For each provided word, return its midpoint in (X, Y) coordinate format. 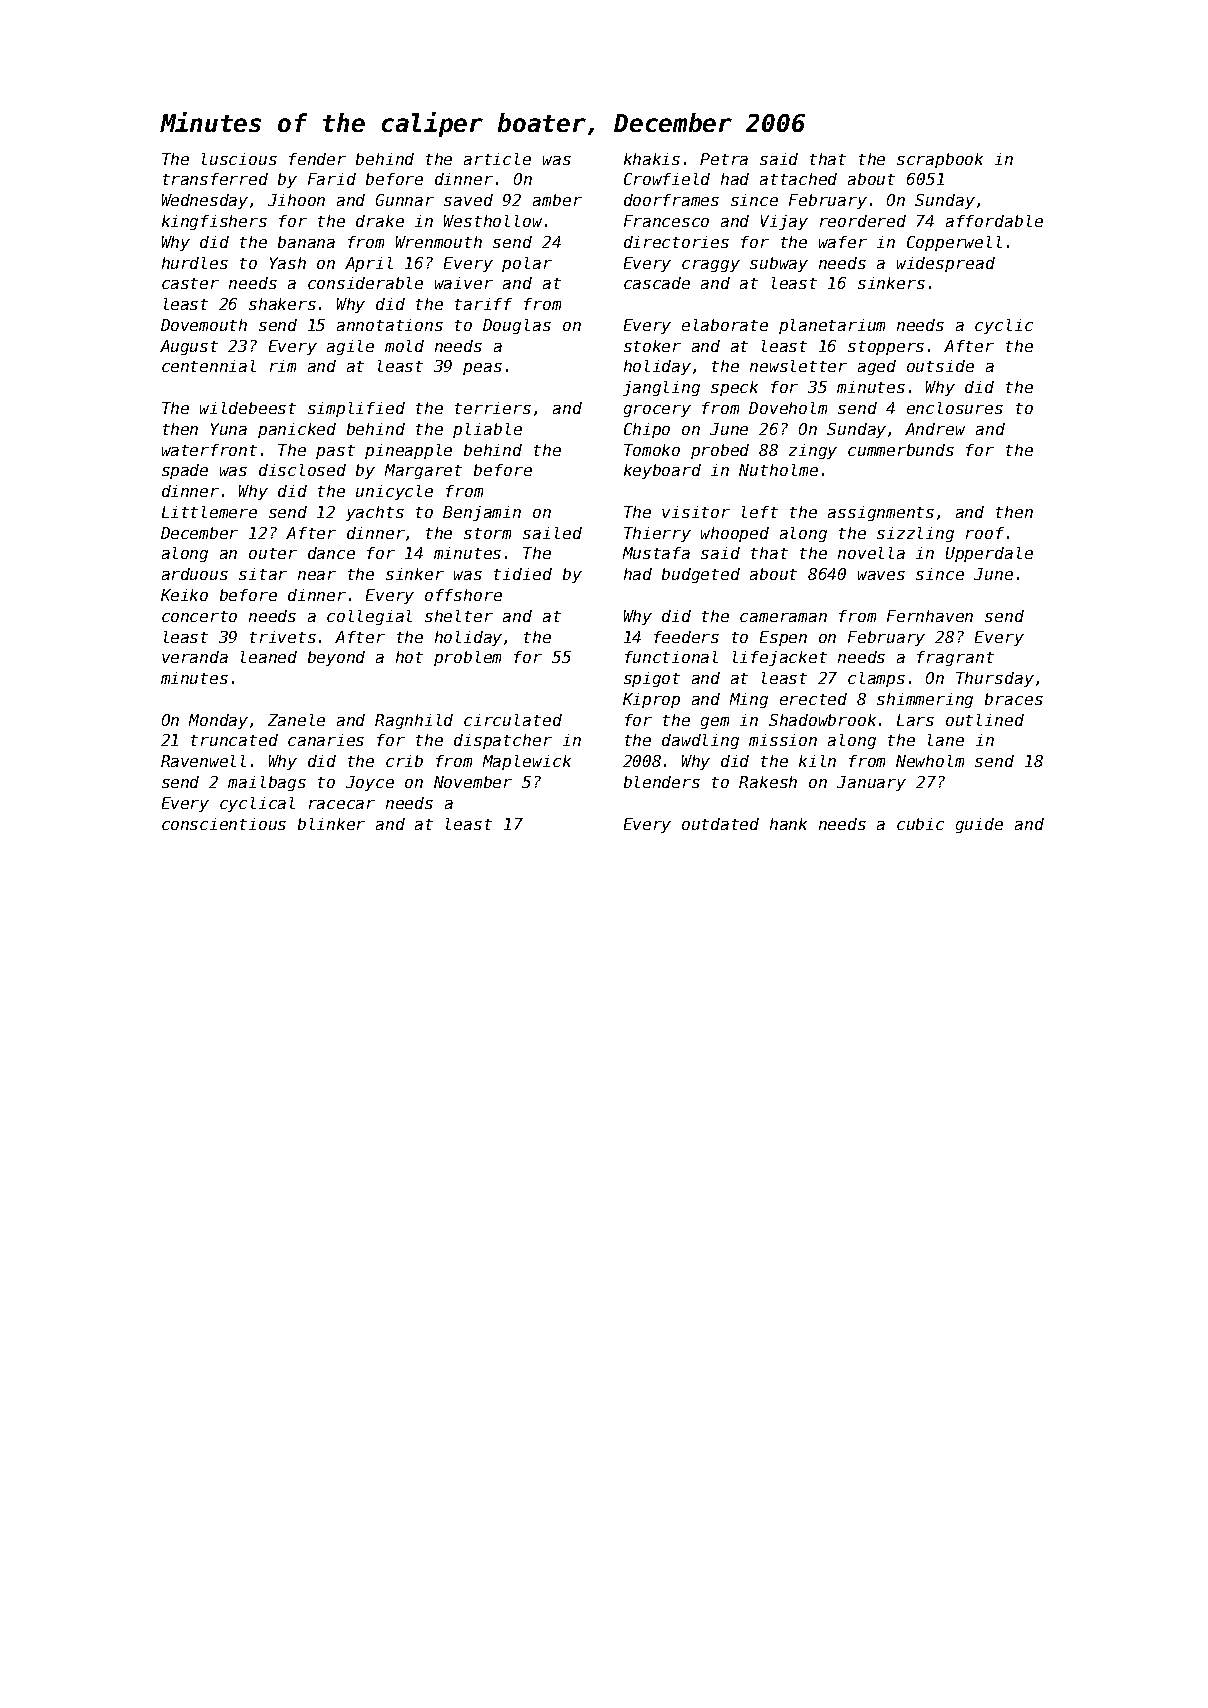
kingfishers (214, 222)
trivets (283, 637)
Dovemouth (204, 325)
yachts (375, 513)
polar (527, 264)
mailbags (267, 783)
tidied (523, 574)
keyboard (662, 471)
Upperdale (989, 554)
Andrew (935, 429)
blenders (662, 782)
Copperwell (954, 243)
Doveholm (788, 408)
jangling (661, 388)
